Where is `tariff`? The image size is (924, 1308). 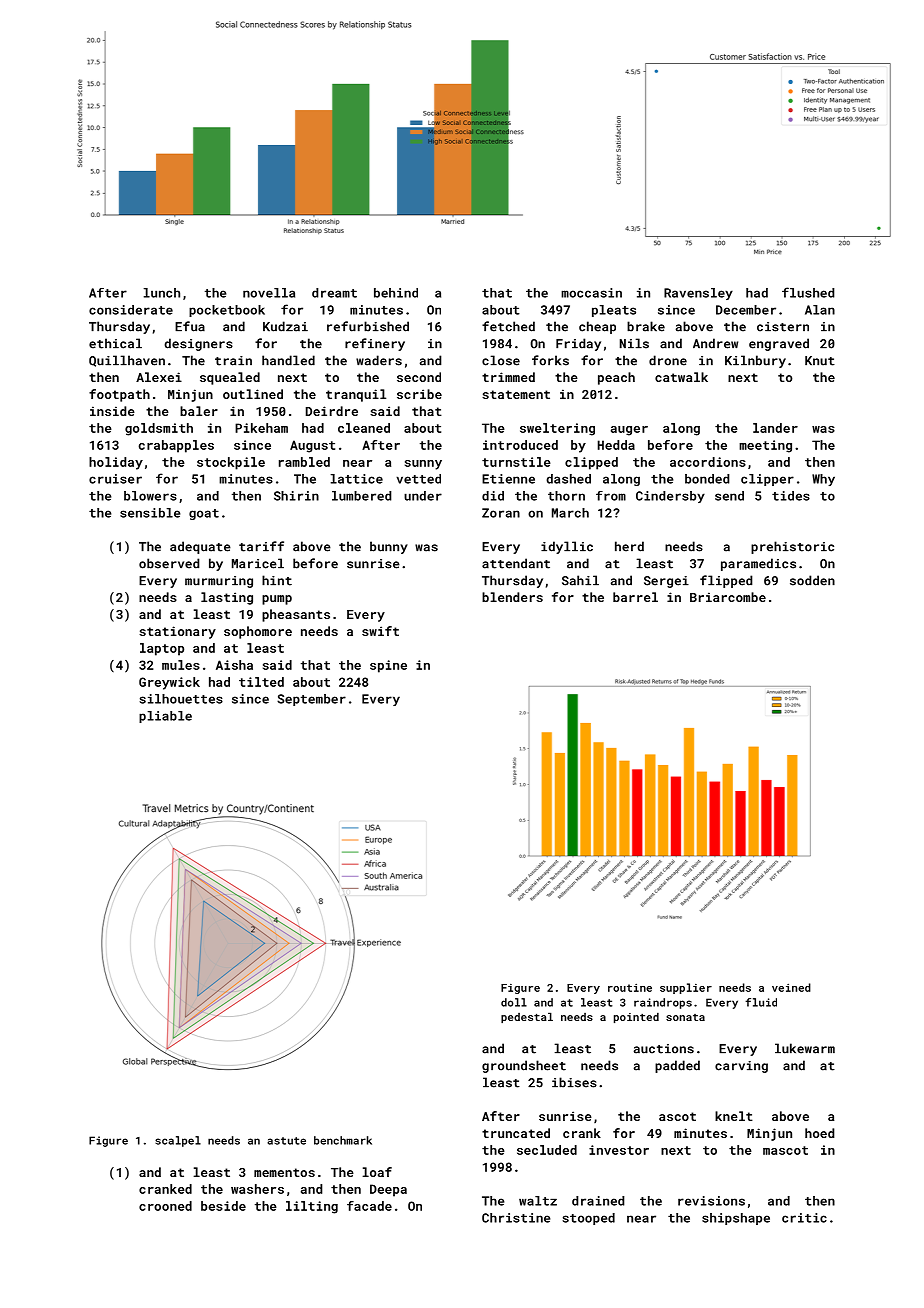 tariff is located at coordinates (261, 546).
